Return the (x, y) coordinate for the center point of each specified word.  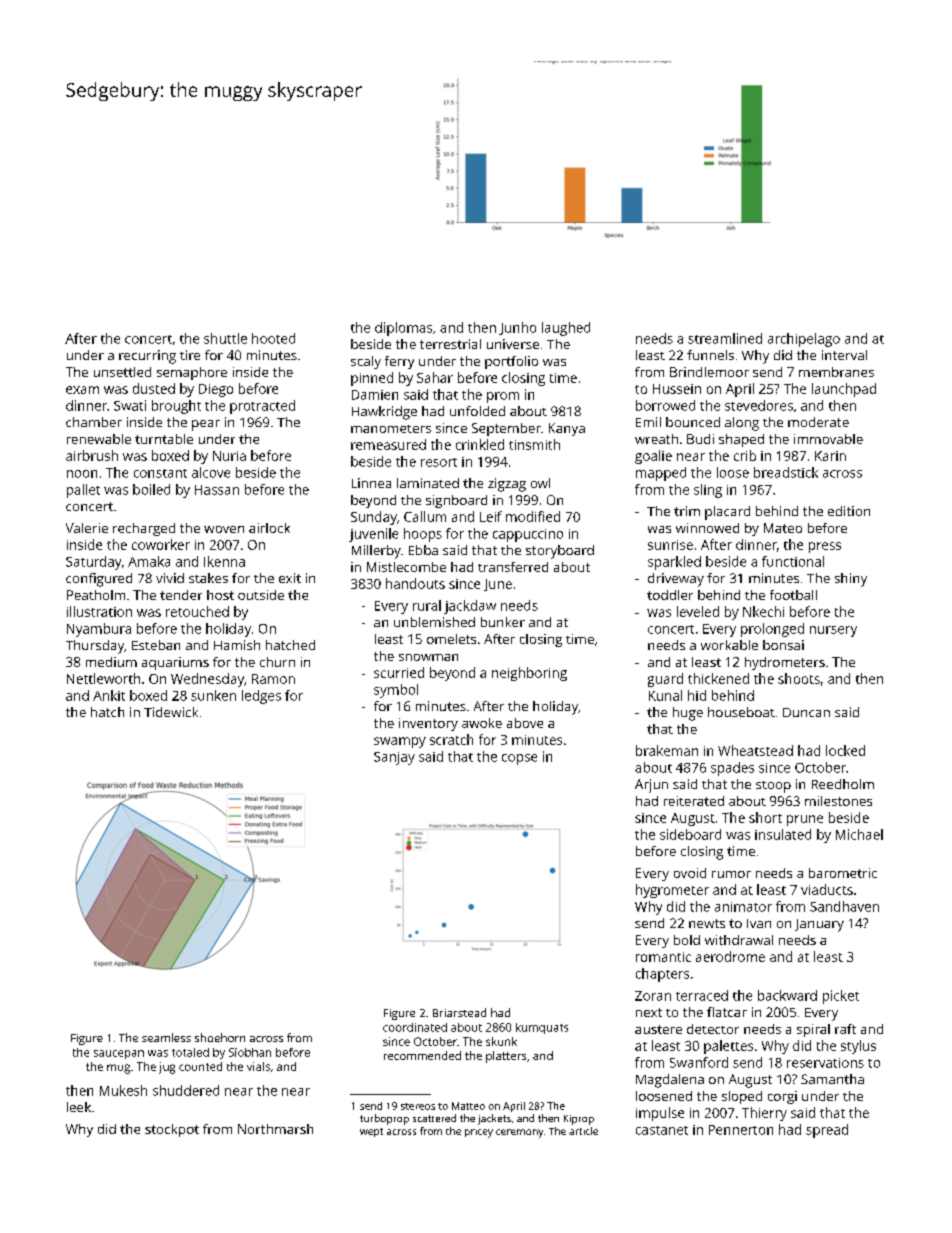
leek (79, 1107)
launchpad (844, 390)
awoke (482, 723)
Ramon (273, 679)
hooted (273, 338)
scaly (366, 362)
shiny (851, 580)
